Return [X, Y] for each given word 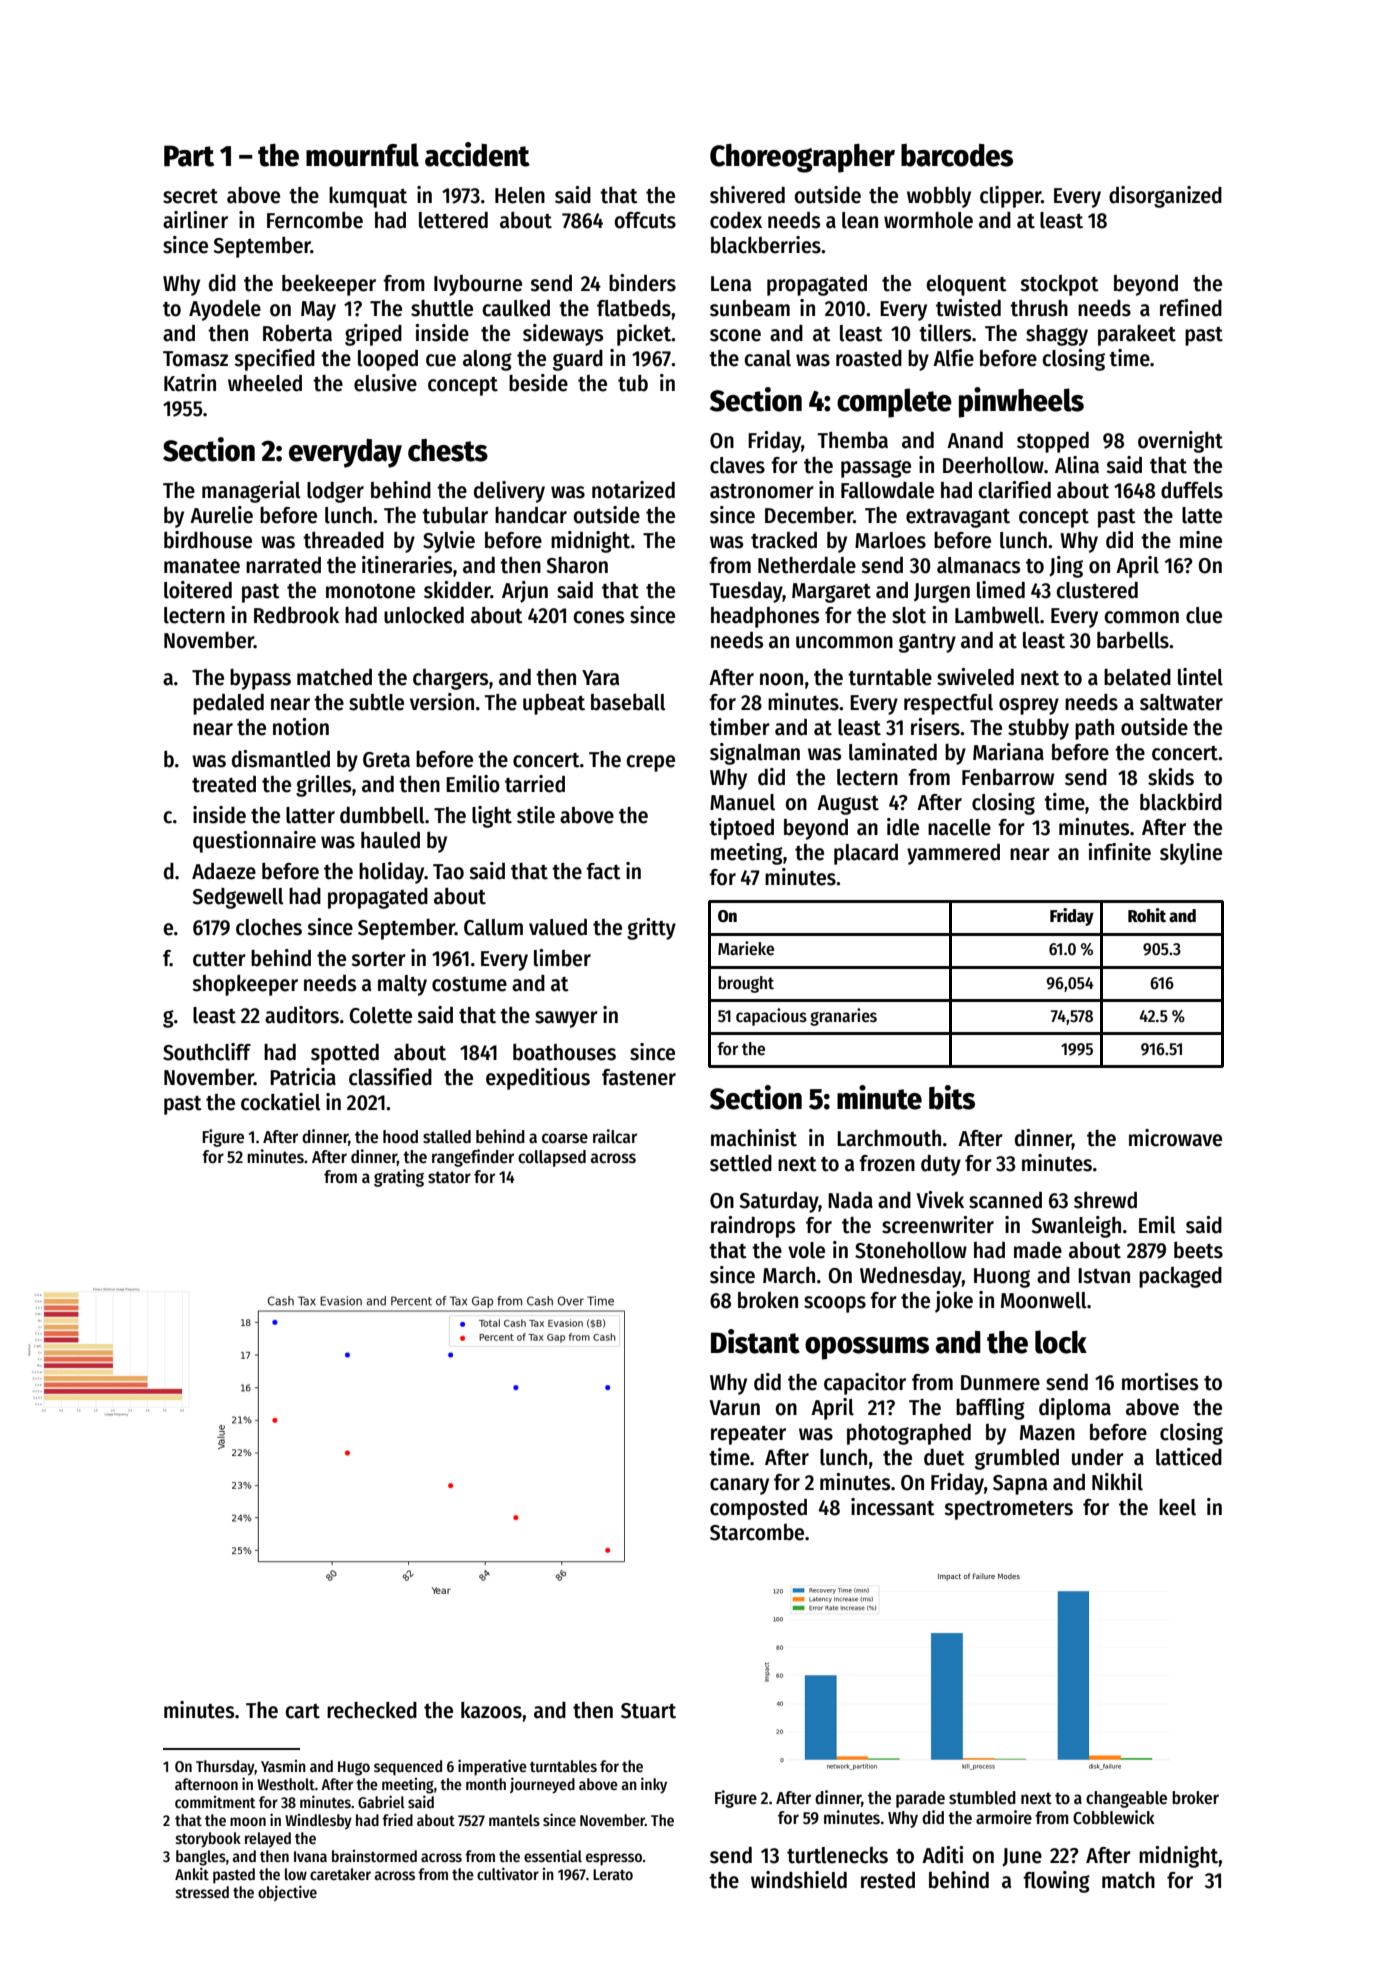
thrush [1039, 308]
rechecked [372, 1710]
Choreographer [802, 158]
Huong [1002, 1278]
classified [390, 1077]
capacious [771, 1017]
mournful [362, 155]
